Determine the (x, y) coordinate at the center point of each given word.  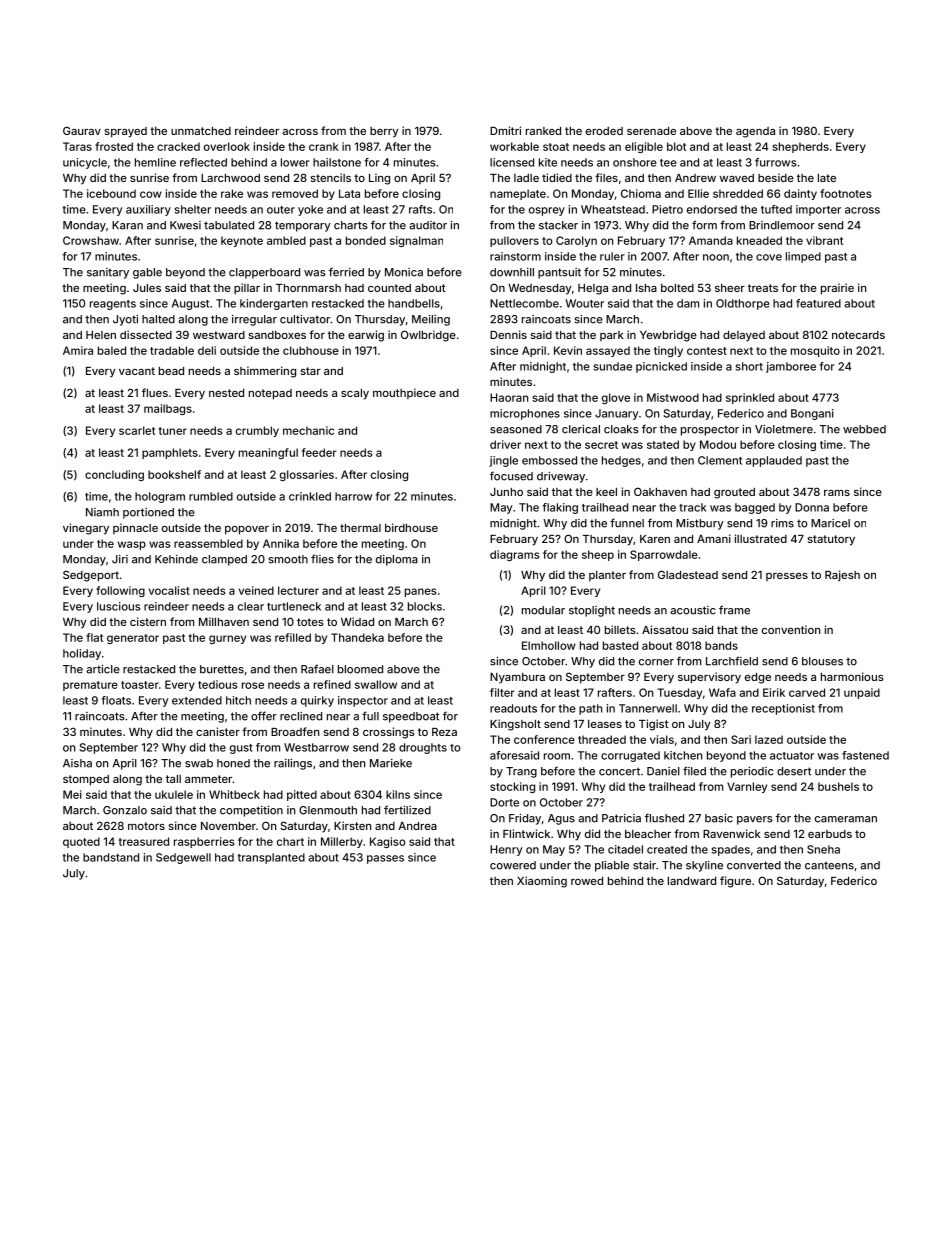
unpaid (862, 693)
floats (116, 700)
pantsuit (559, 273)
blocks (425, 606)
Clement (720, 460)
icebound (111, 193)
